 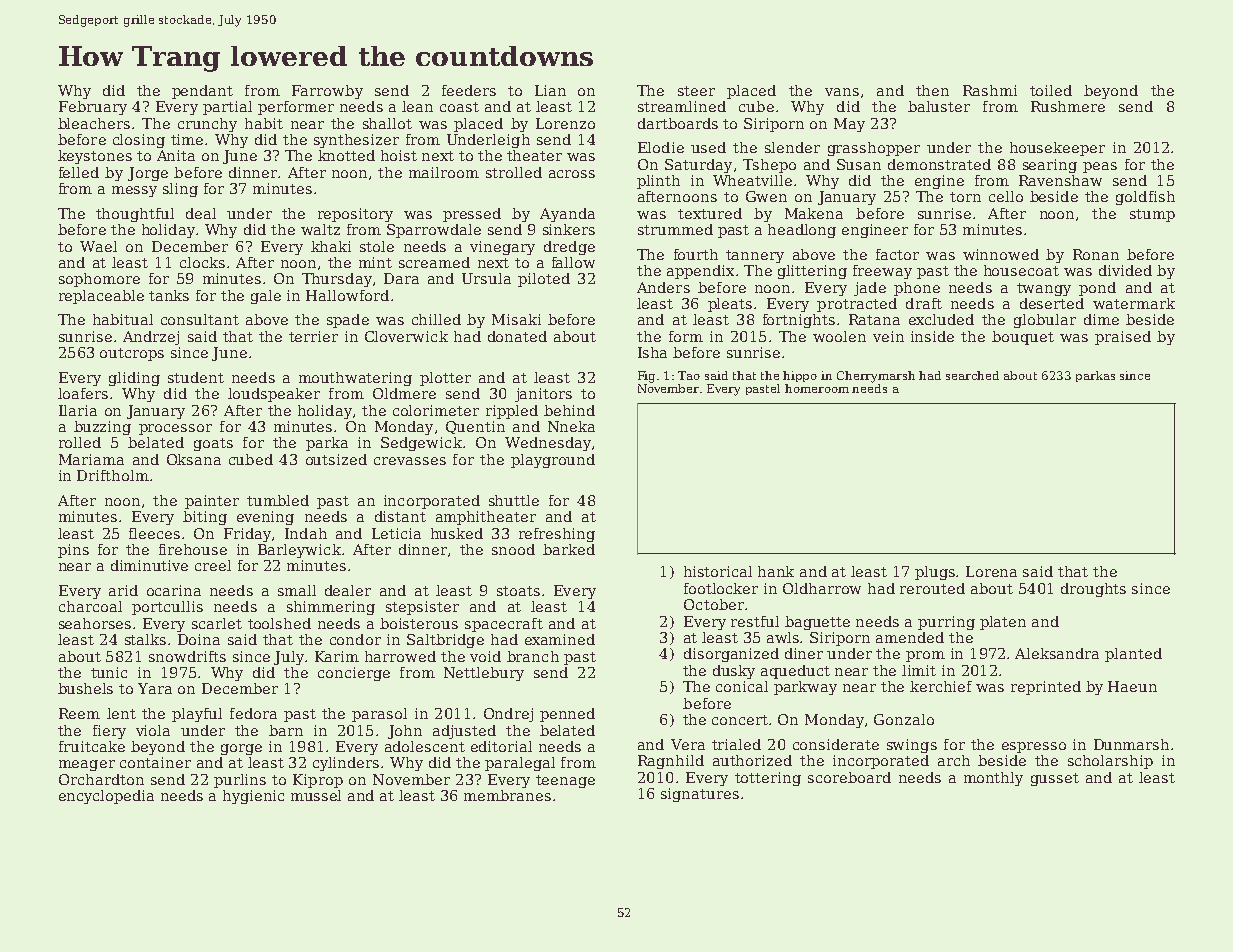 What do you see at coordinates (472, 215) in the image?
I see `pressed` at bounding box center [472, 215].
